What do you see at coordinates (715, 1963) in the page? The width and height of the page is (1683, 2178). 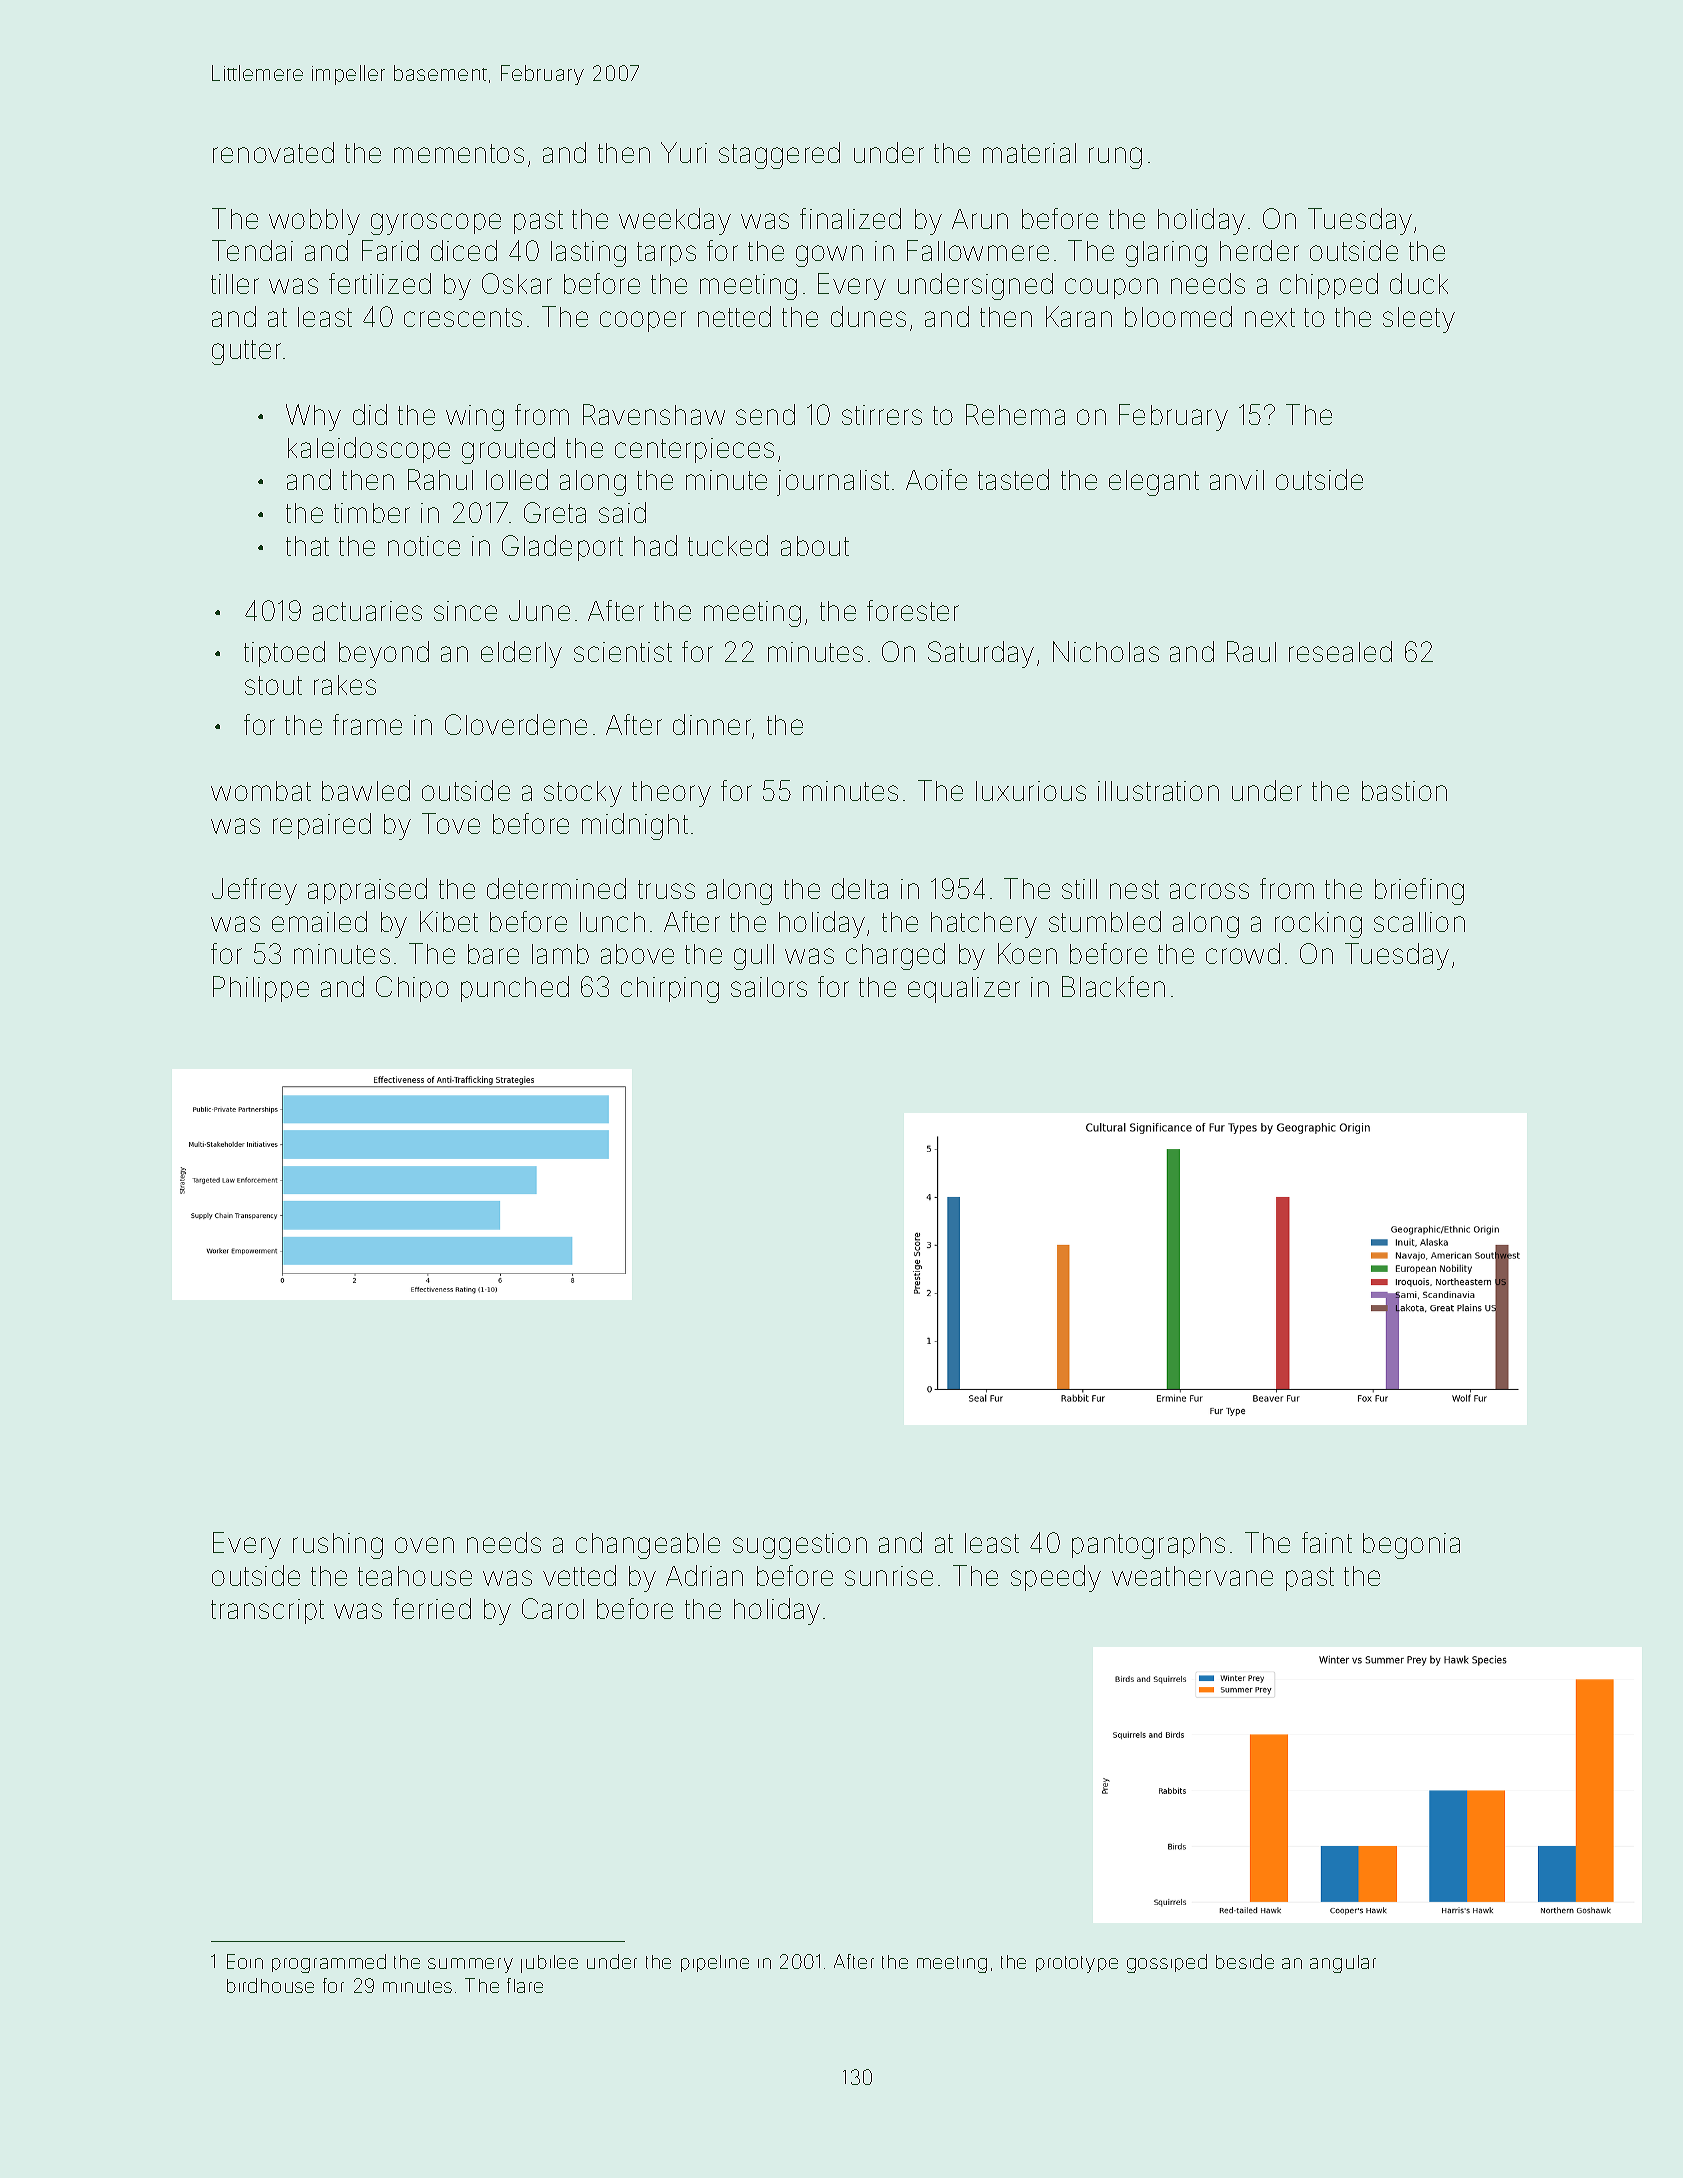 I see `pipeline` at bounding box center [715, 1963].
